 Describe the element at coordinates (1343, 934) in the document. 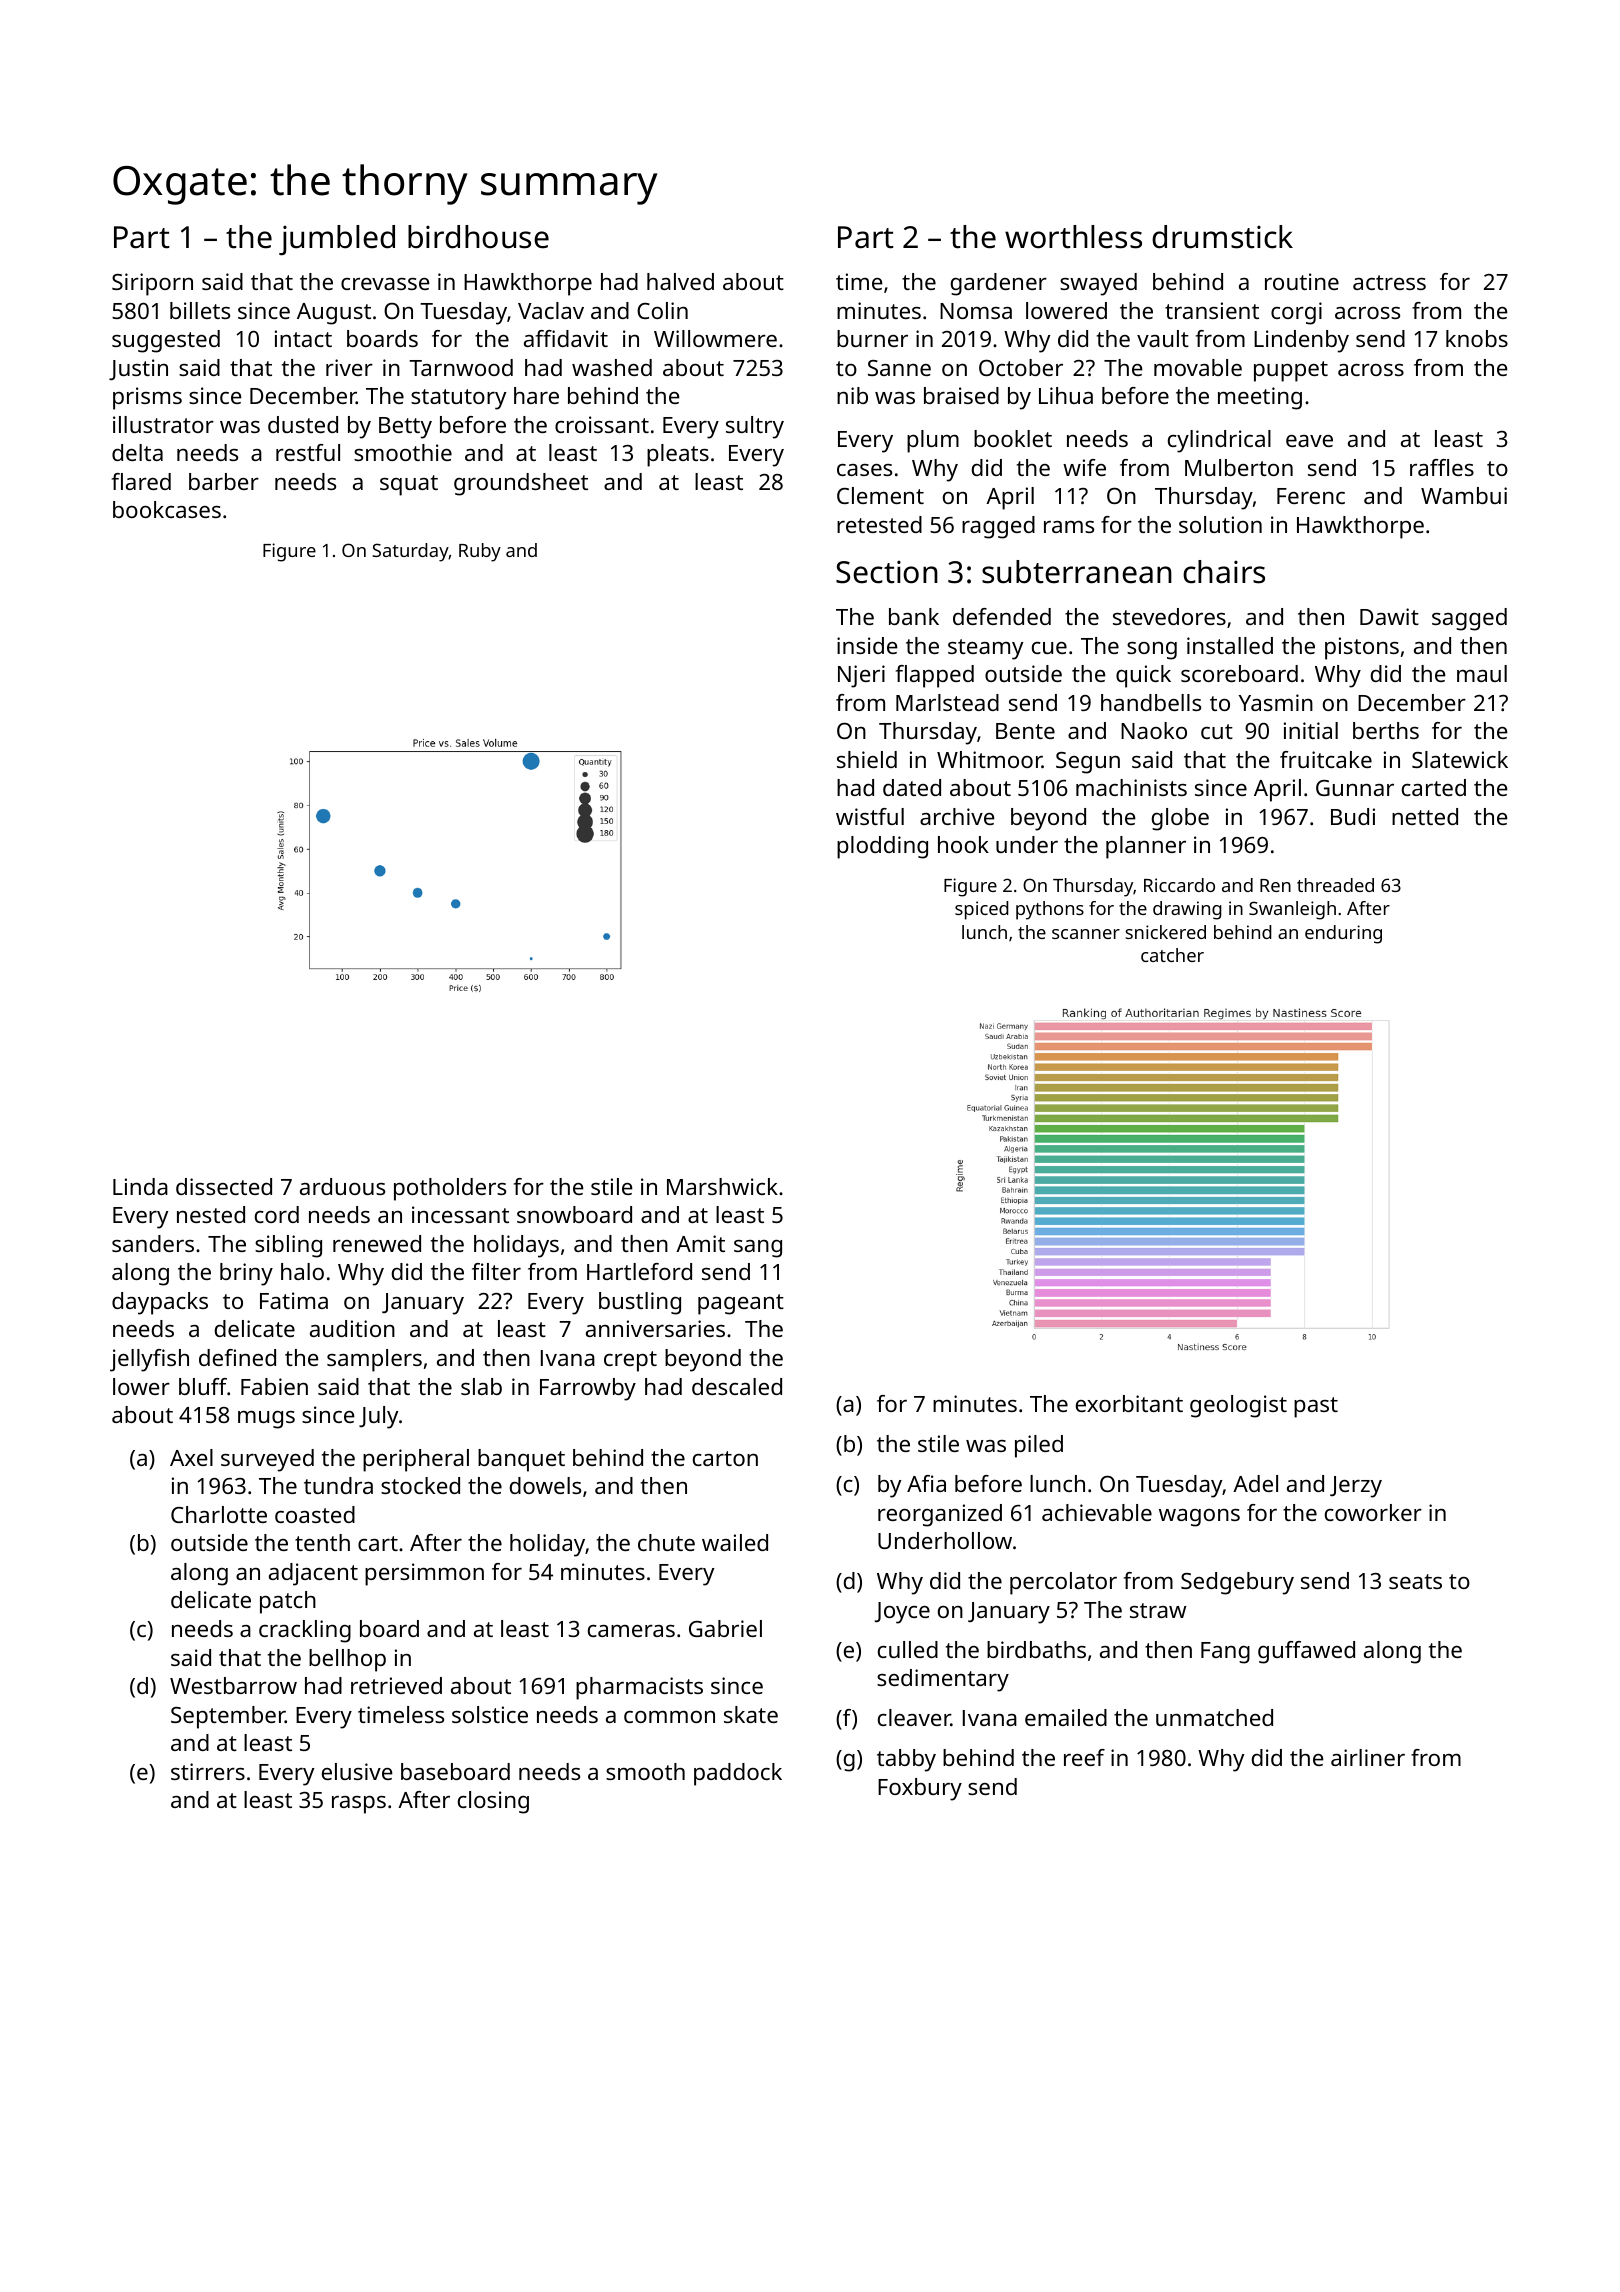

I see `enduring` at that location.
